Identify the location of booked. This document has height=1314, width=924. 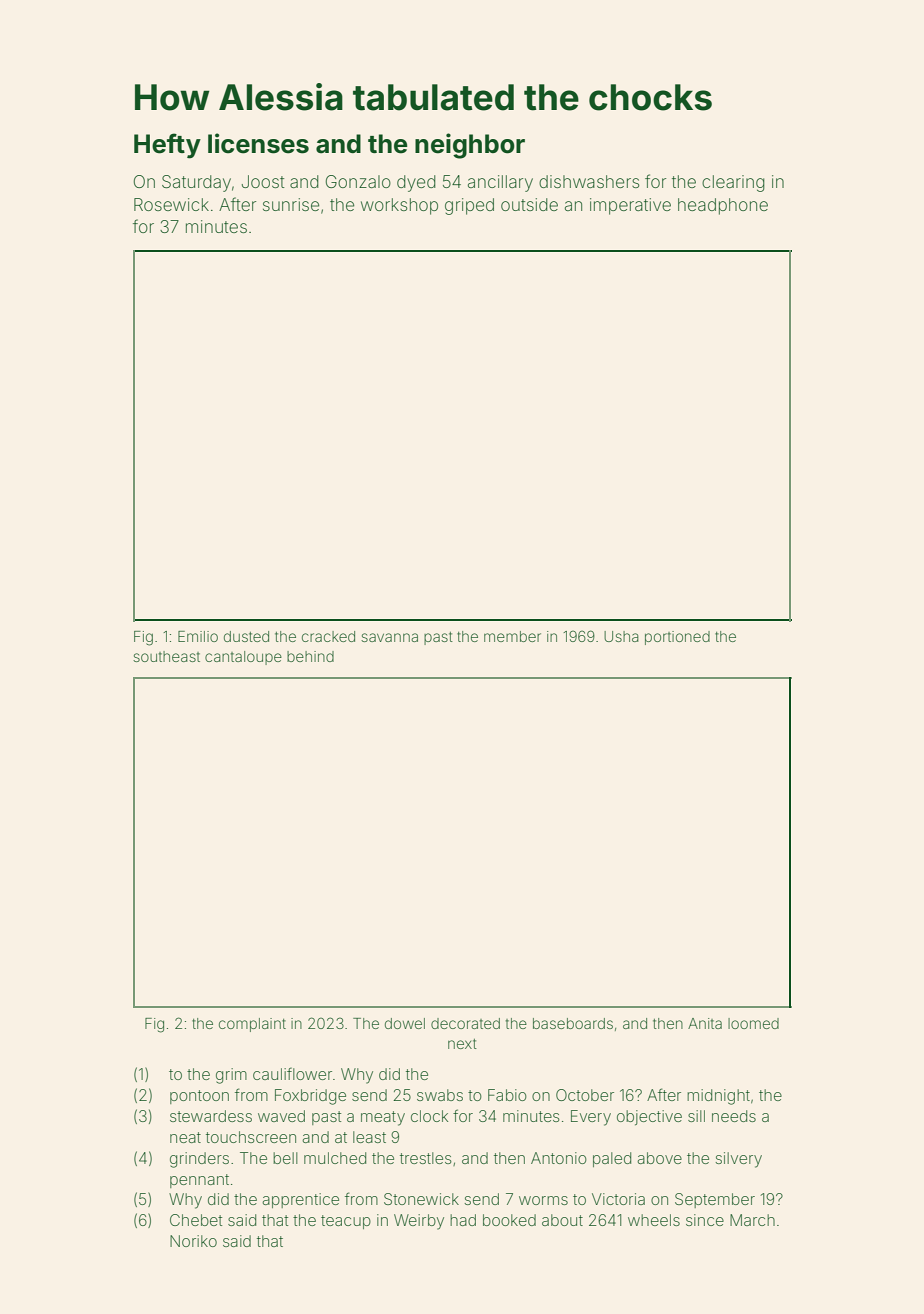
(509, 1220).
